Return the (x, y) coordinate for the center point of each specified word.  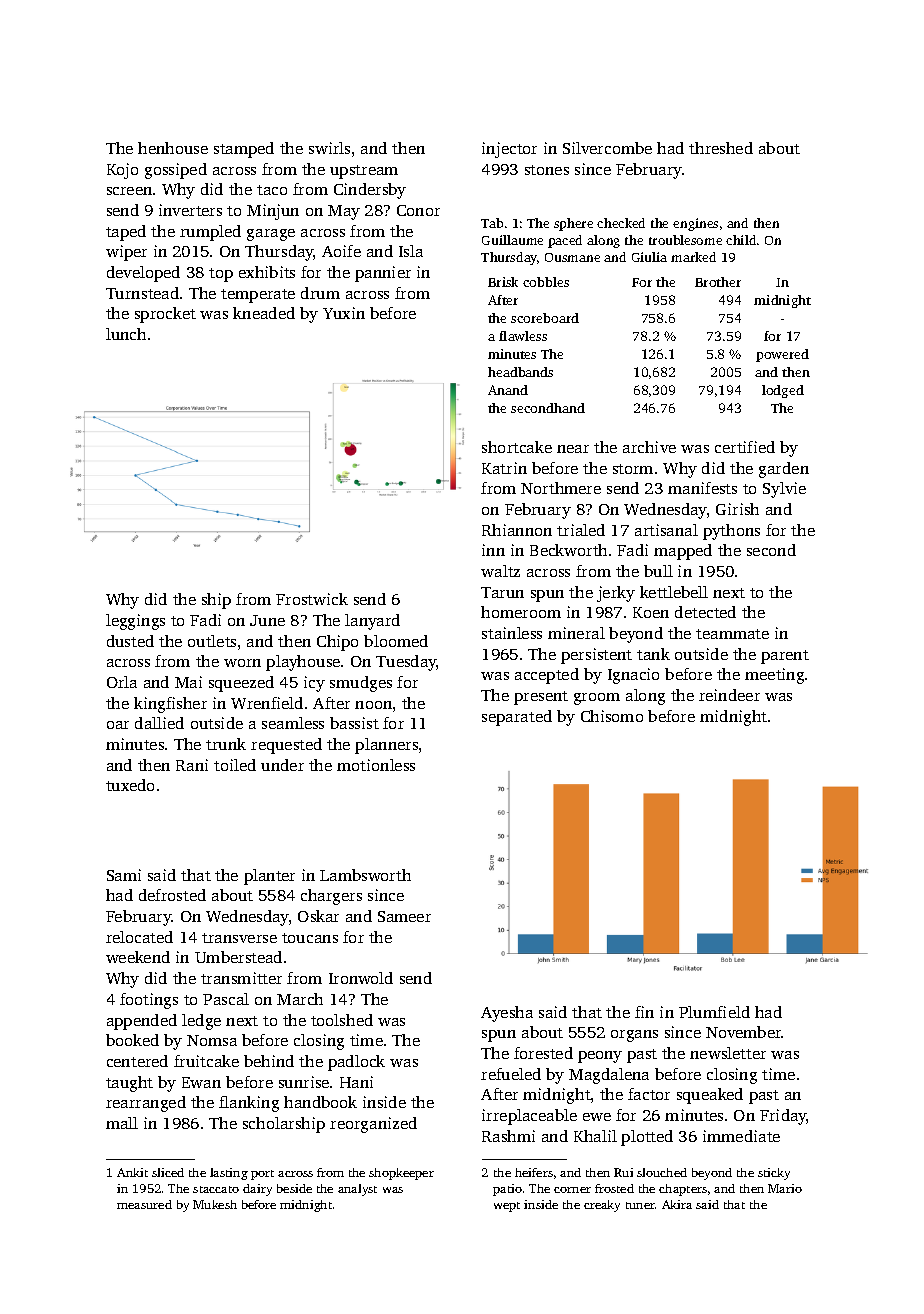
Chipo (337, 643)
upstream (364, 172)
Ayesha (507, 1014)
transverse (239, 938)
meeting (774, 676)
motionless (376, 765)
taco (272, 190)
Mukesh (215, 1204)
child (741, 240)
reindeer (729, 695)
